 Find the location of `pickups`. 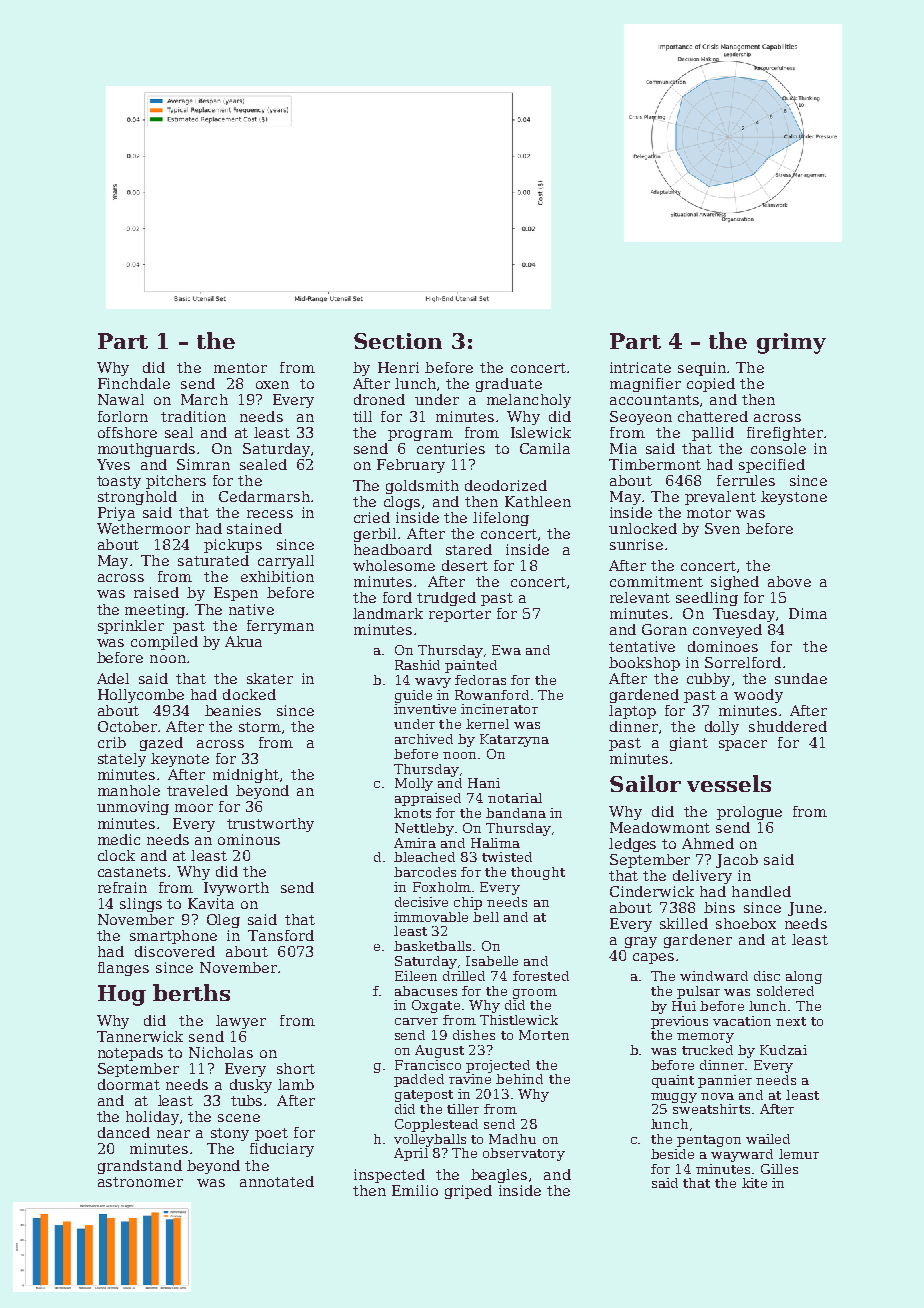

pickups is located at coordinates (233, 546).
